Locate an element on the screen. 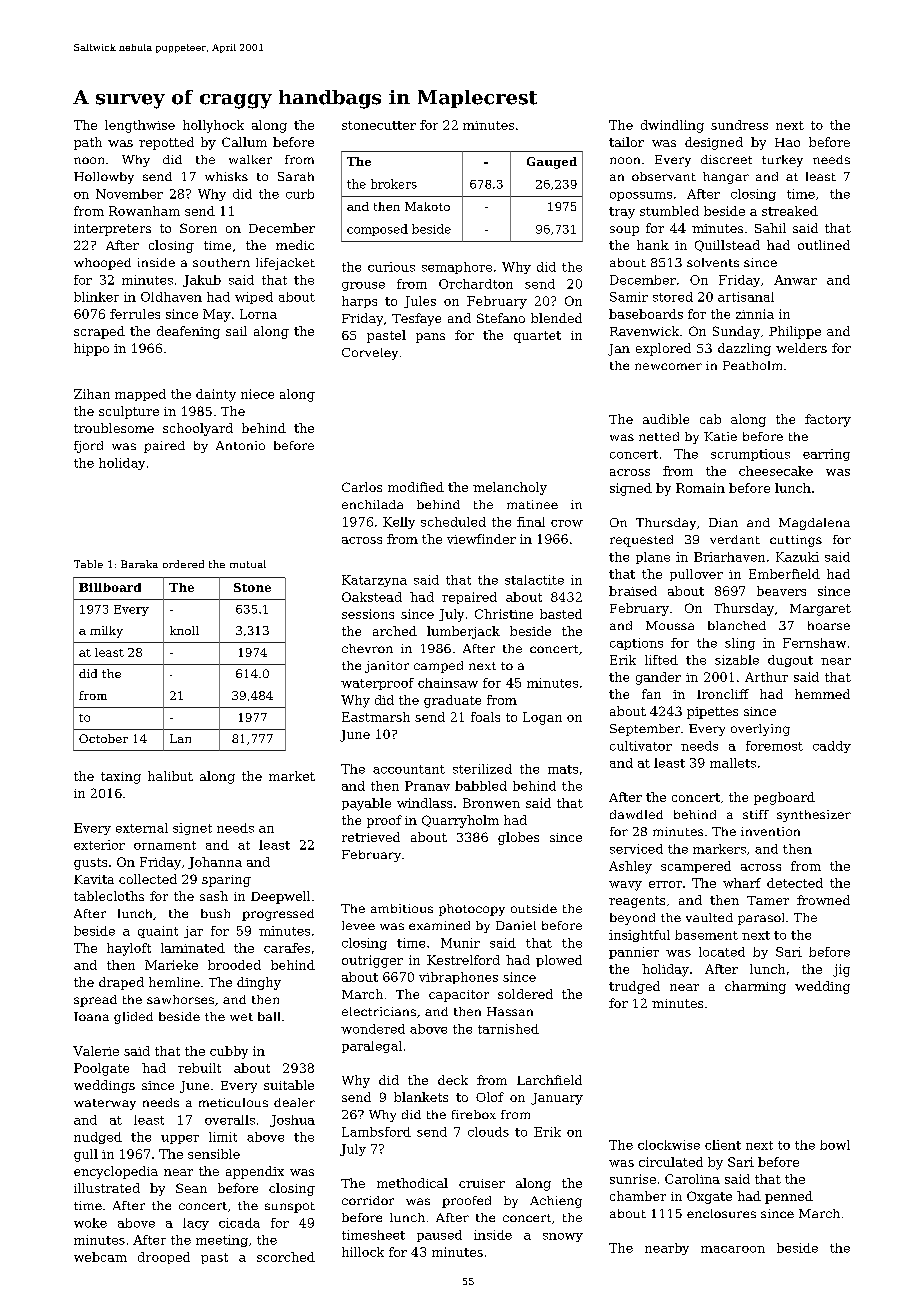 The width and height of the screenshot is (924, 1308). Hao is located at coordinates (787, 142).
